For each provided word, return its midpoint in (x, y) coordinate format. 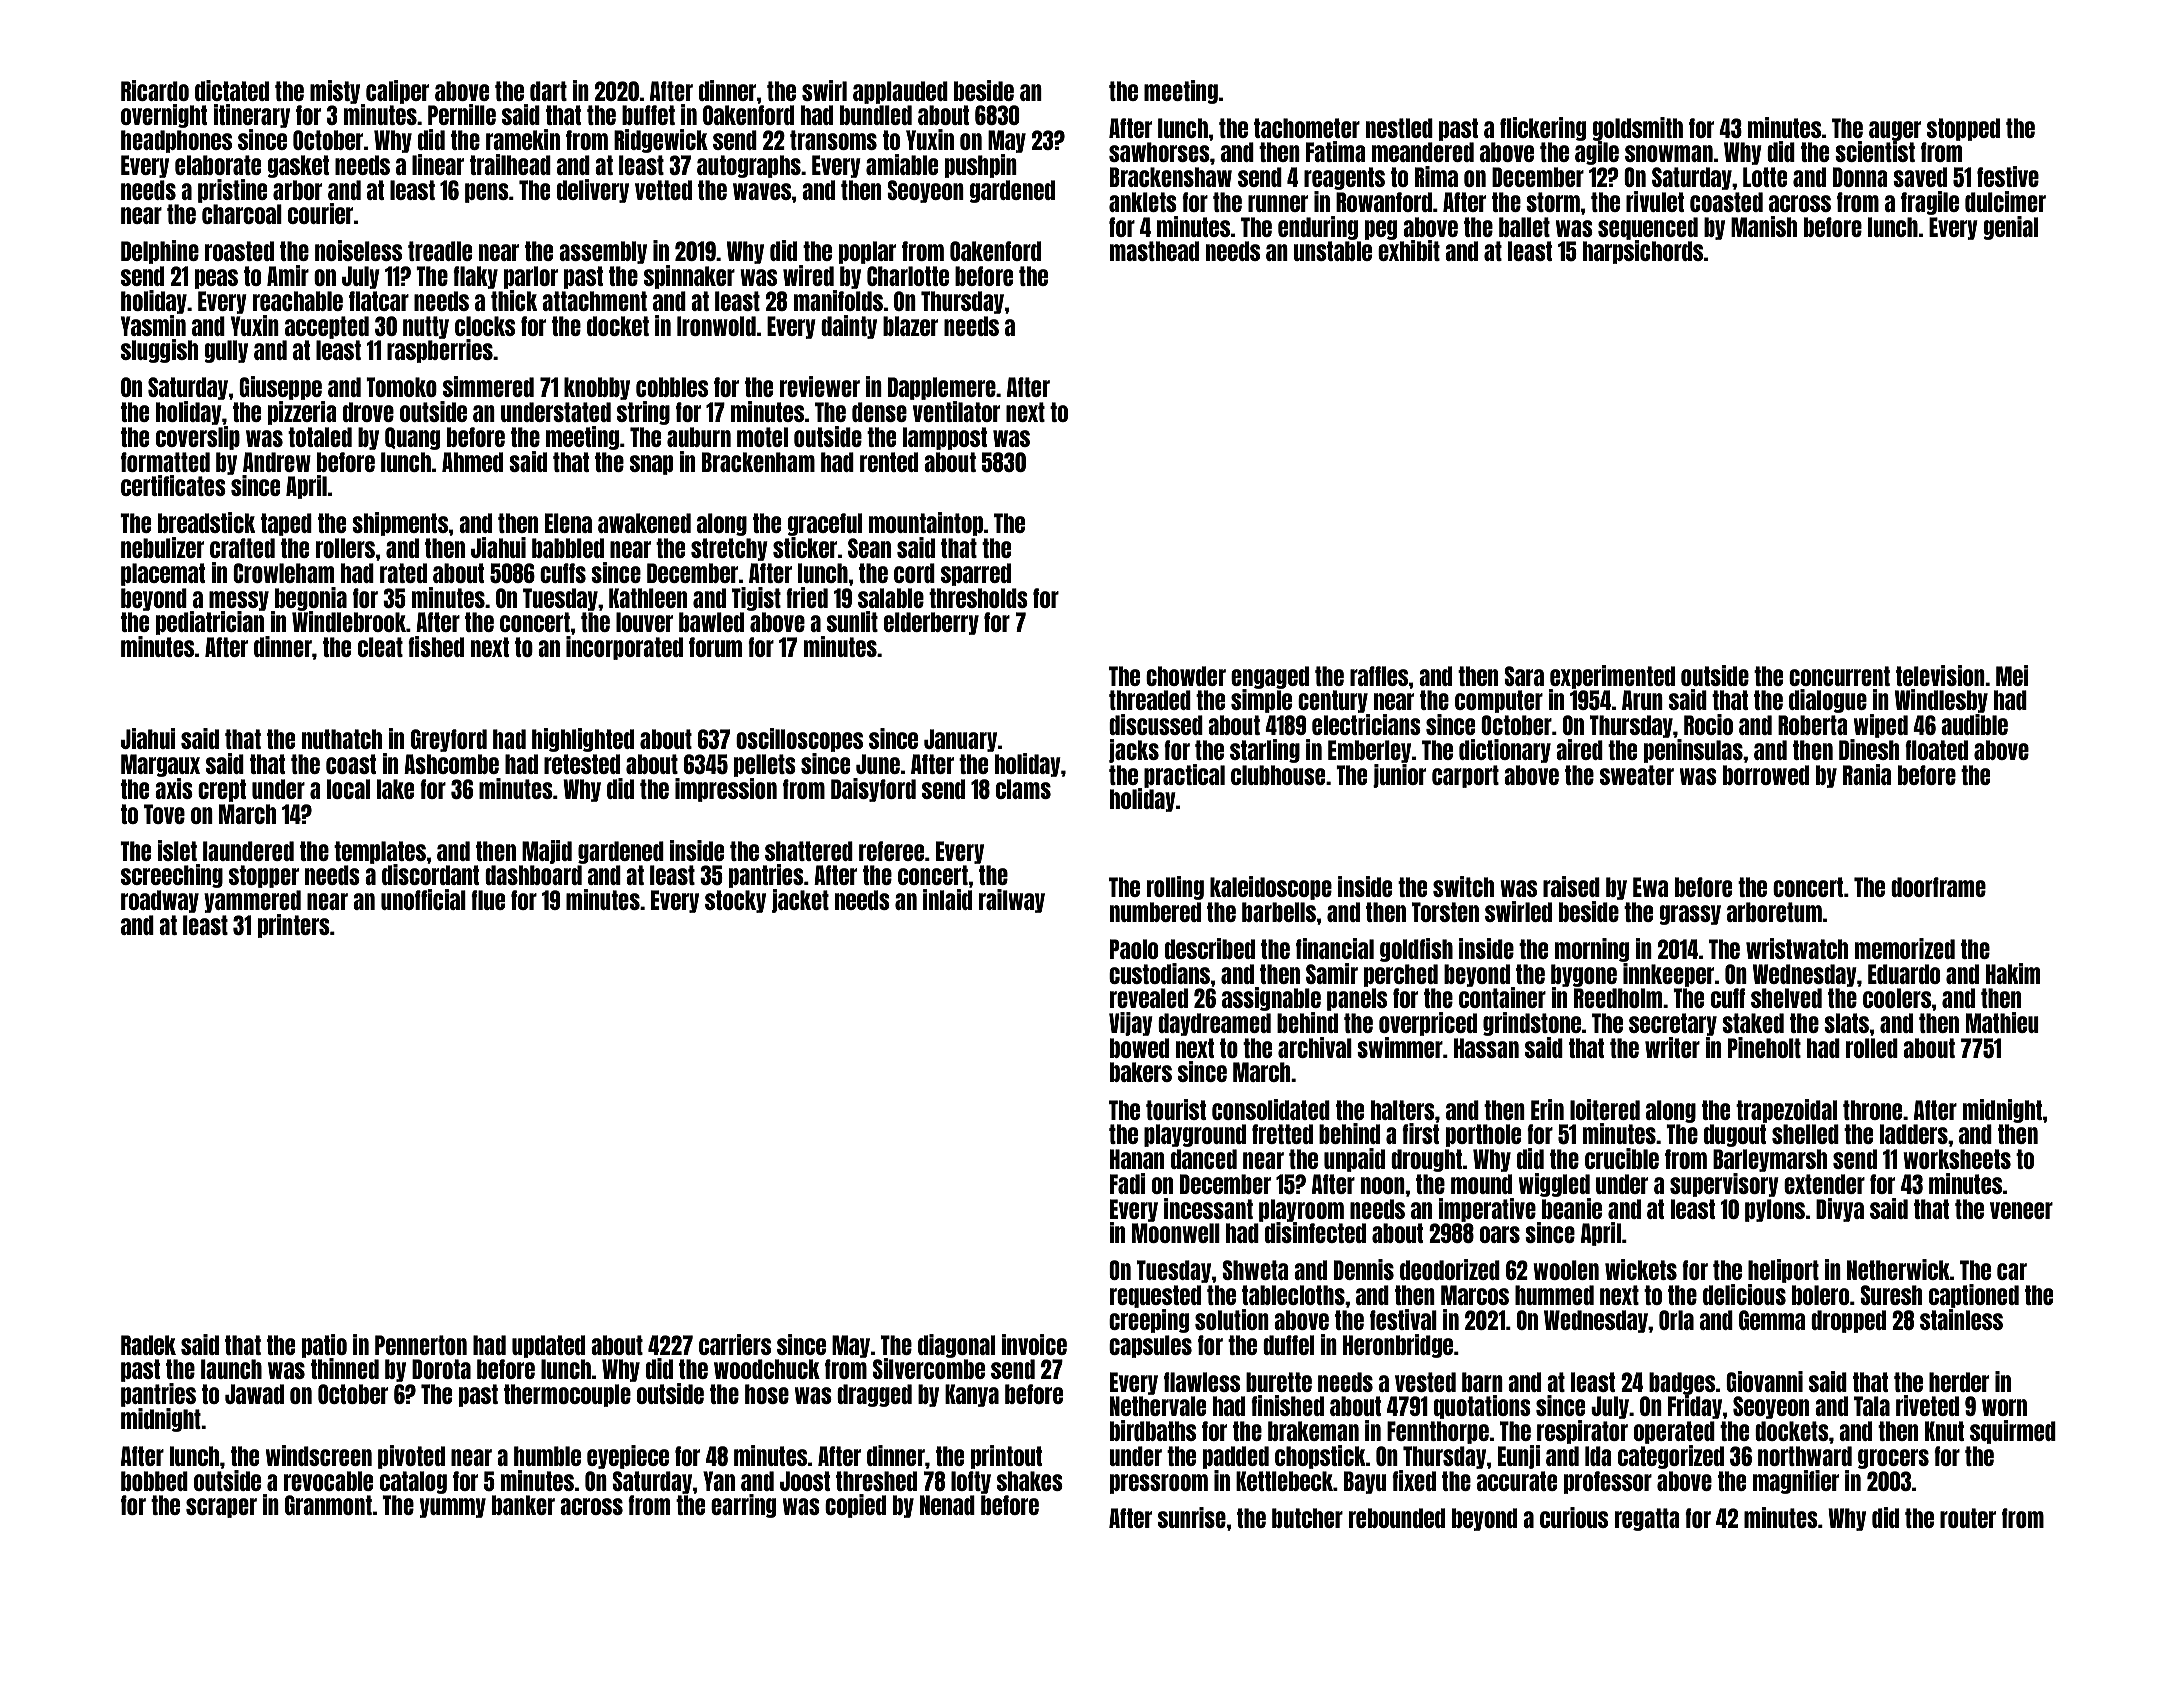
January (960, 740)
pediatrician (210, 623)
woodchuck (767, 1369)
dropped (1848, 1321)
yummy (453, 1508)
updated (548, 1346)
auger (1895, 131)
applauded (900, 92)
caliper (397, 92)
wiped (1881, 726)
